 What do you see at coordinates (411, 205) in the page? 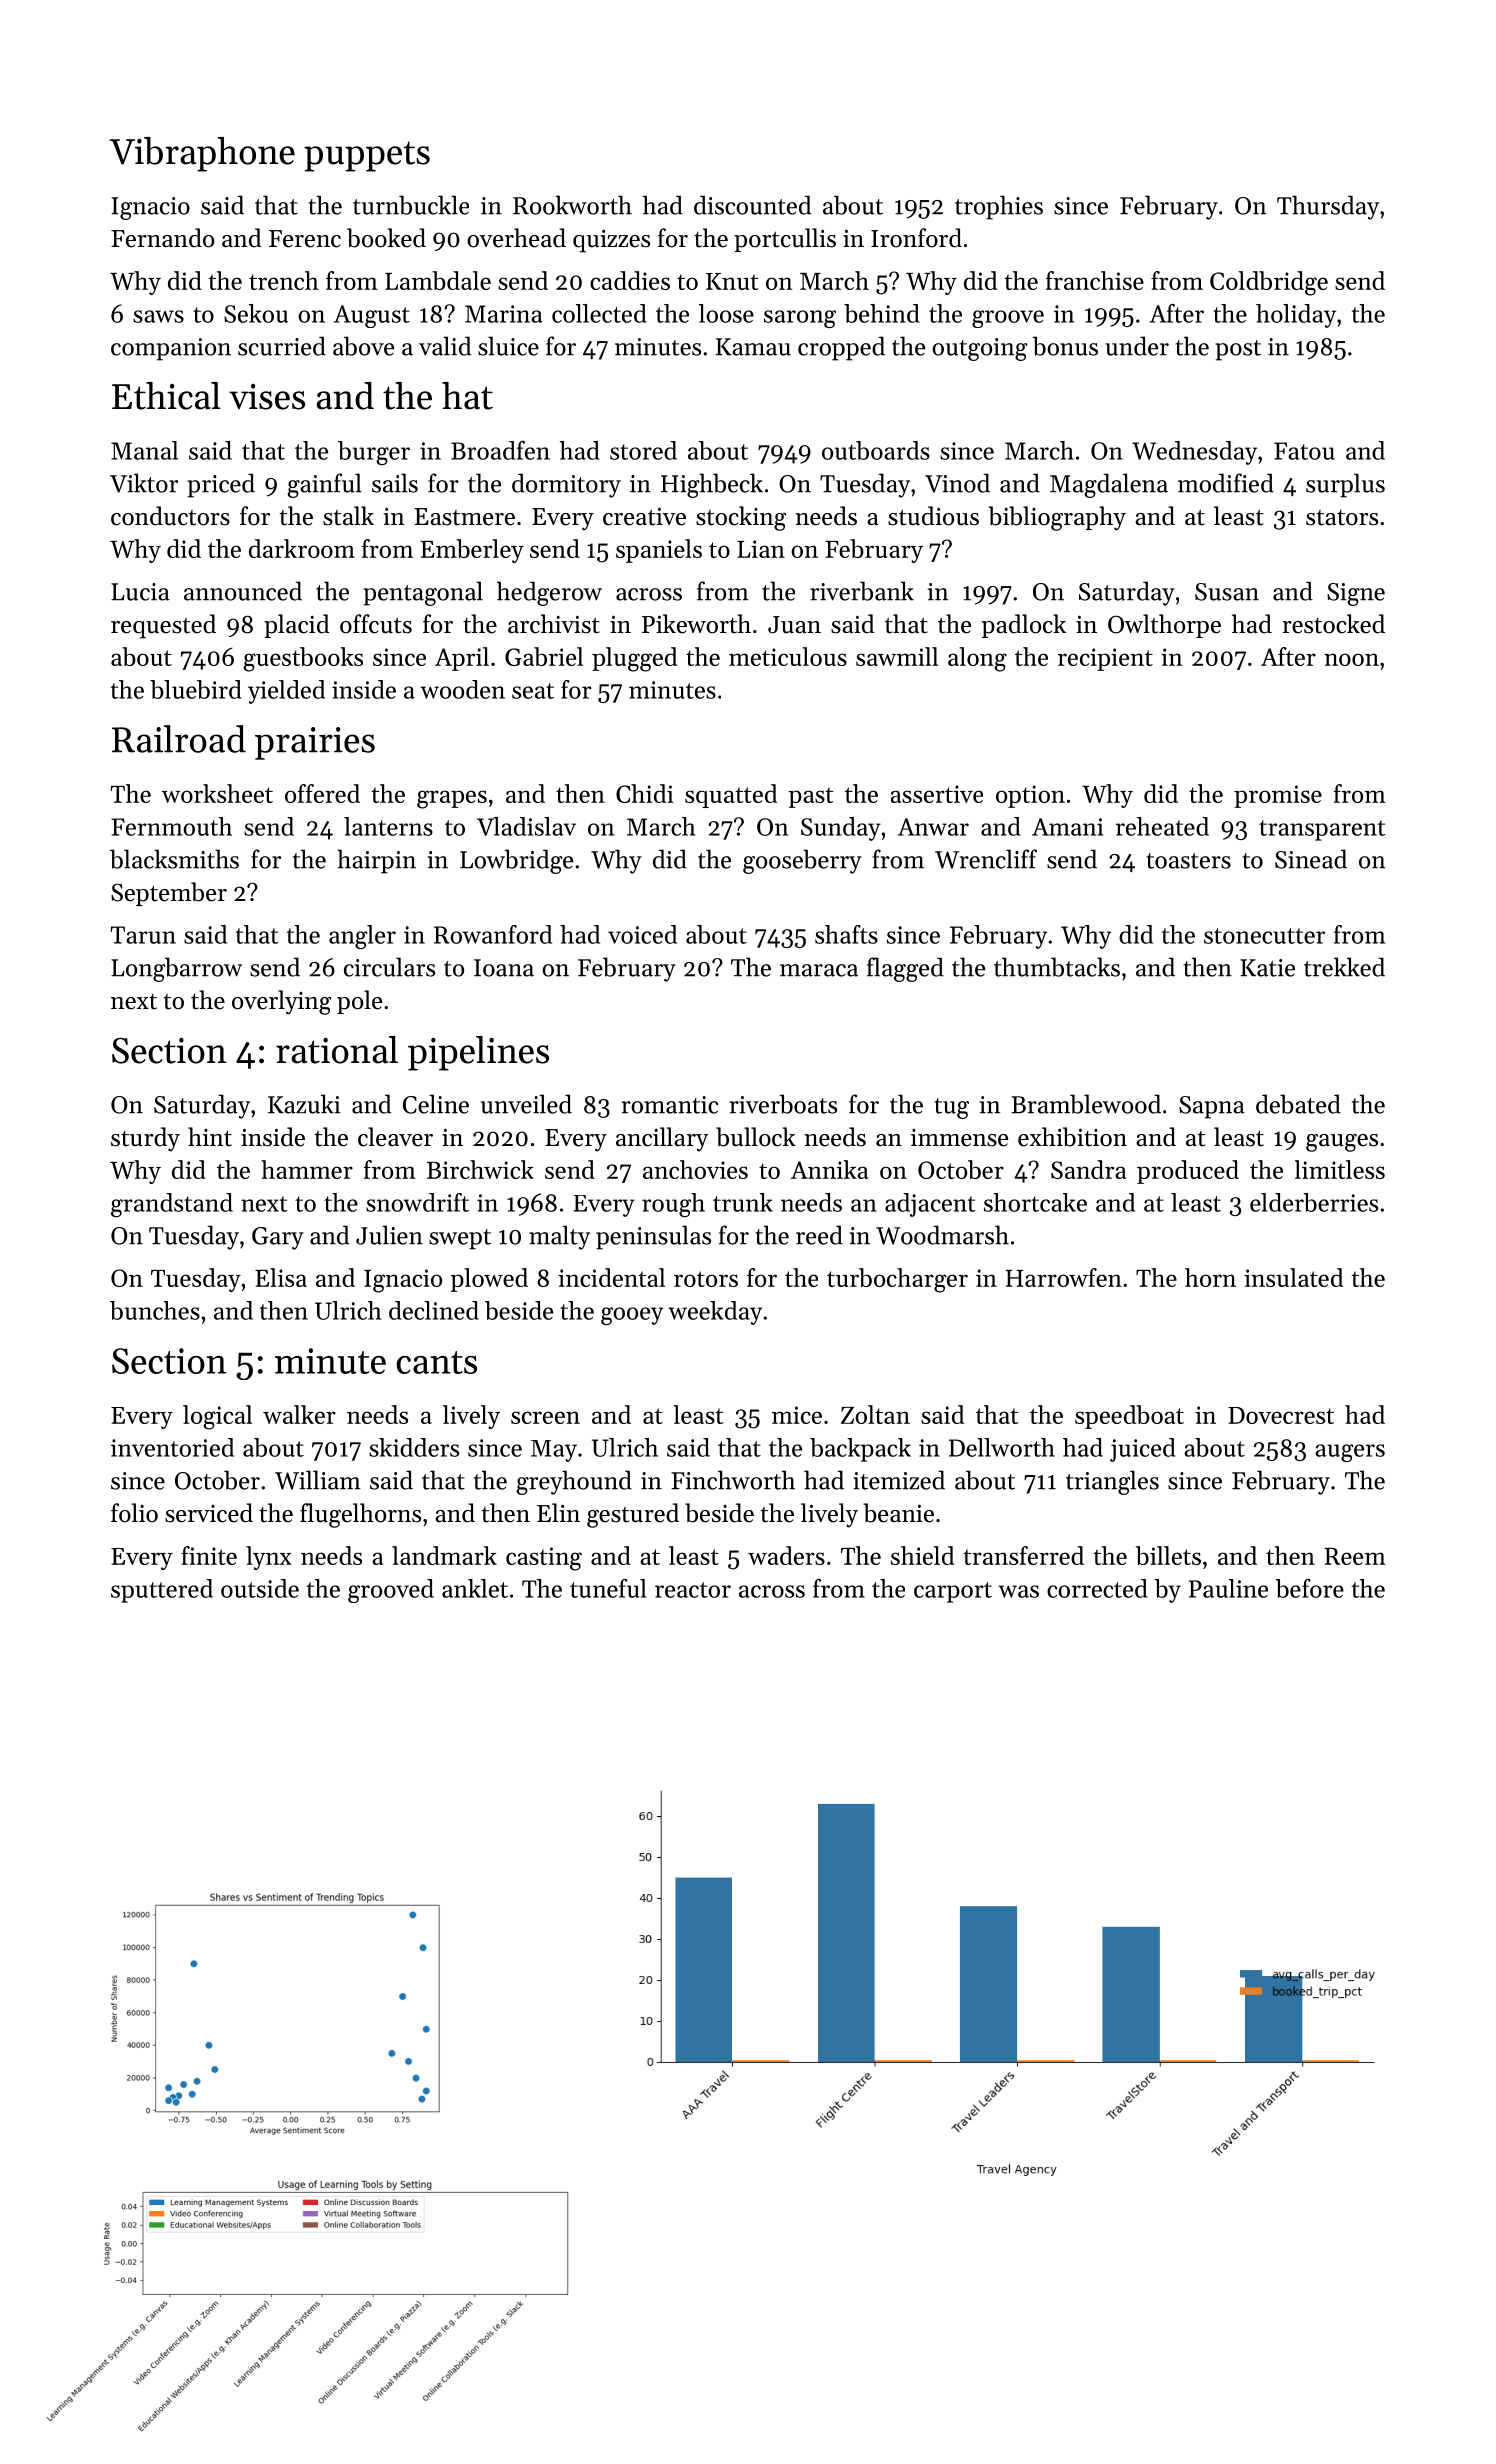
I see `turnbuckle` at bounding box center [411, 205].
